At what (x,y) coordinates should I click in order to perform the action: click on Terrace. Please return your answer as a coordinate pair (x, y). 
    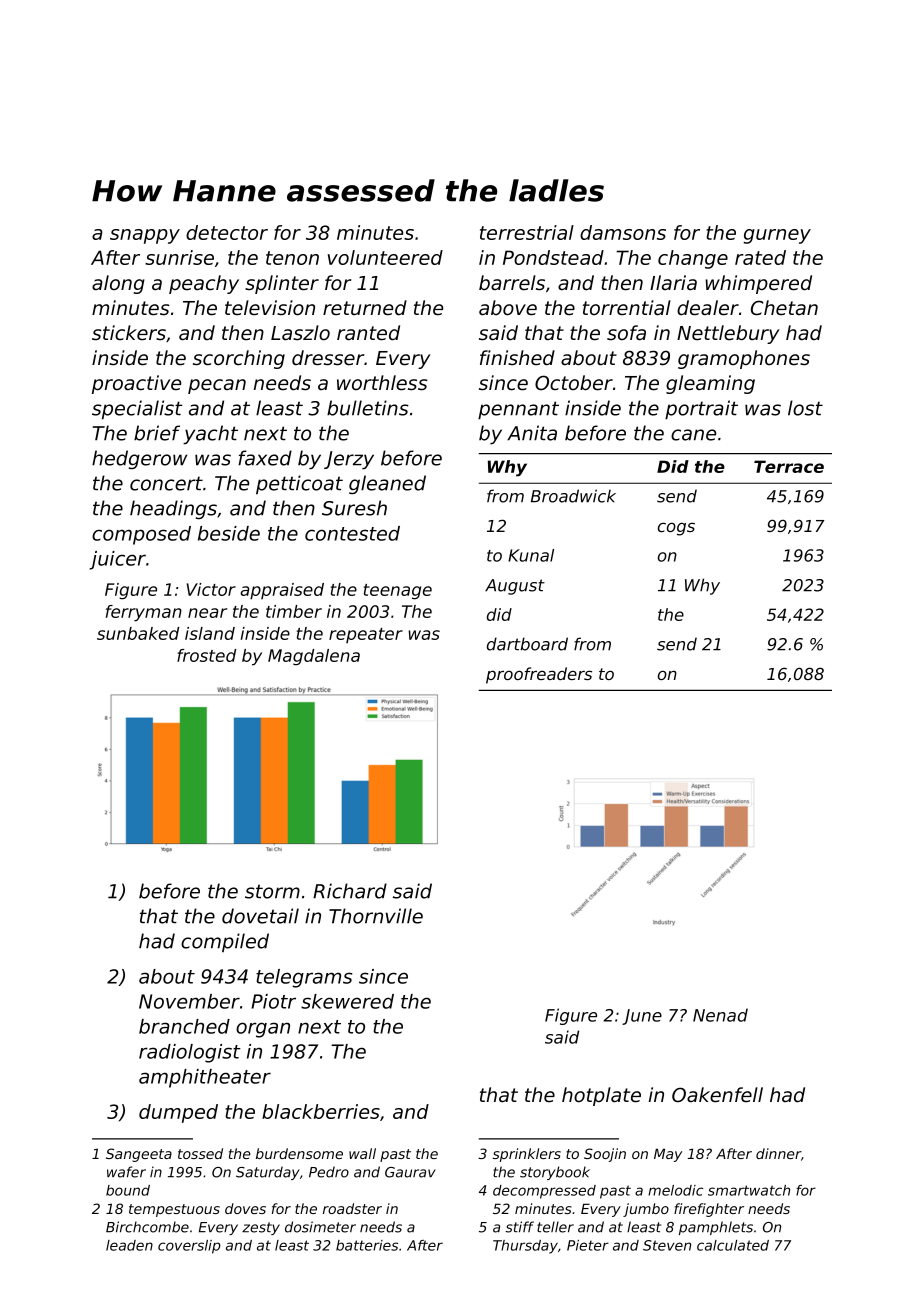
    Looking at the image, I should click on (789, 466).
